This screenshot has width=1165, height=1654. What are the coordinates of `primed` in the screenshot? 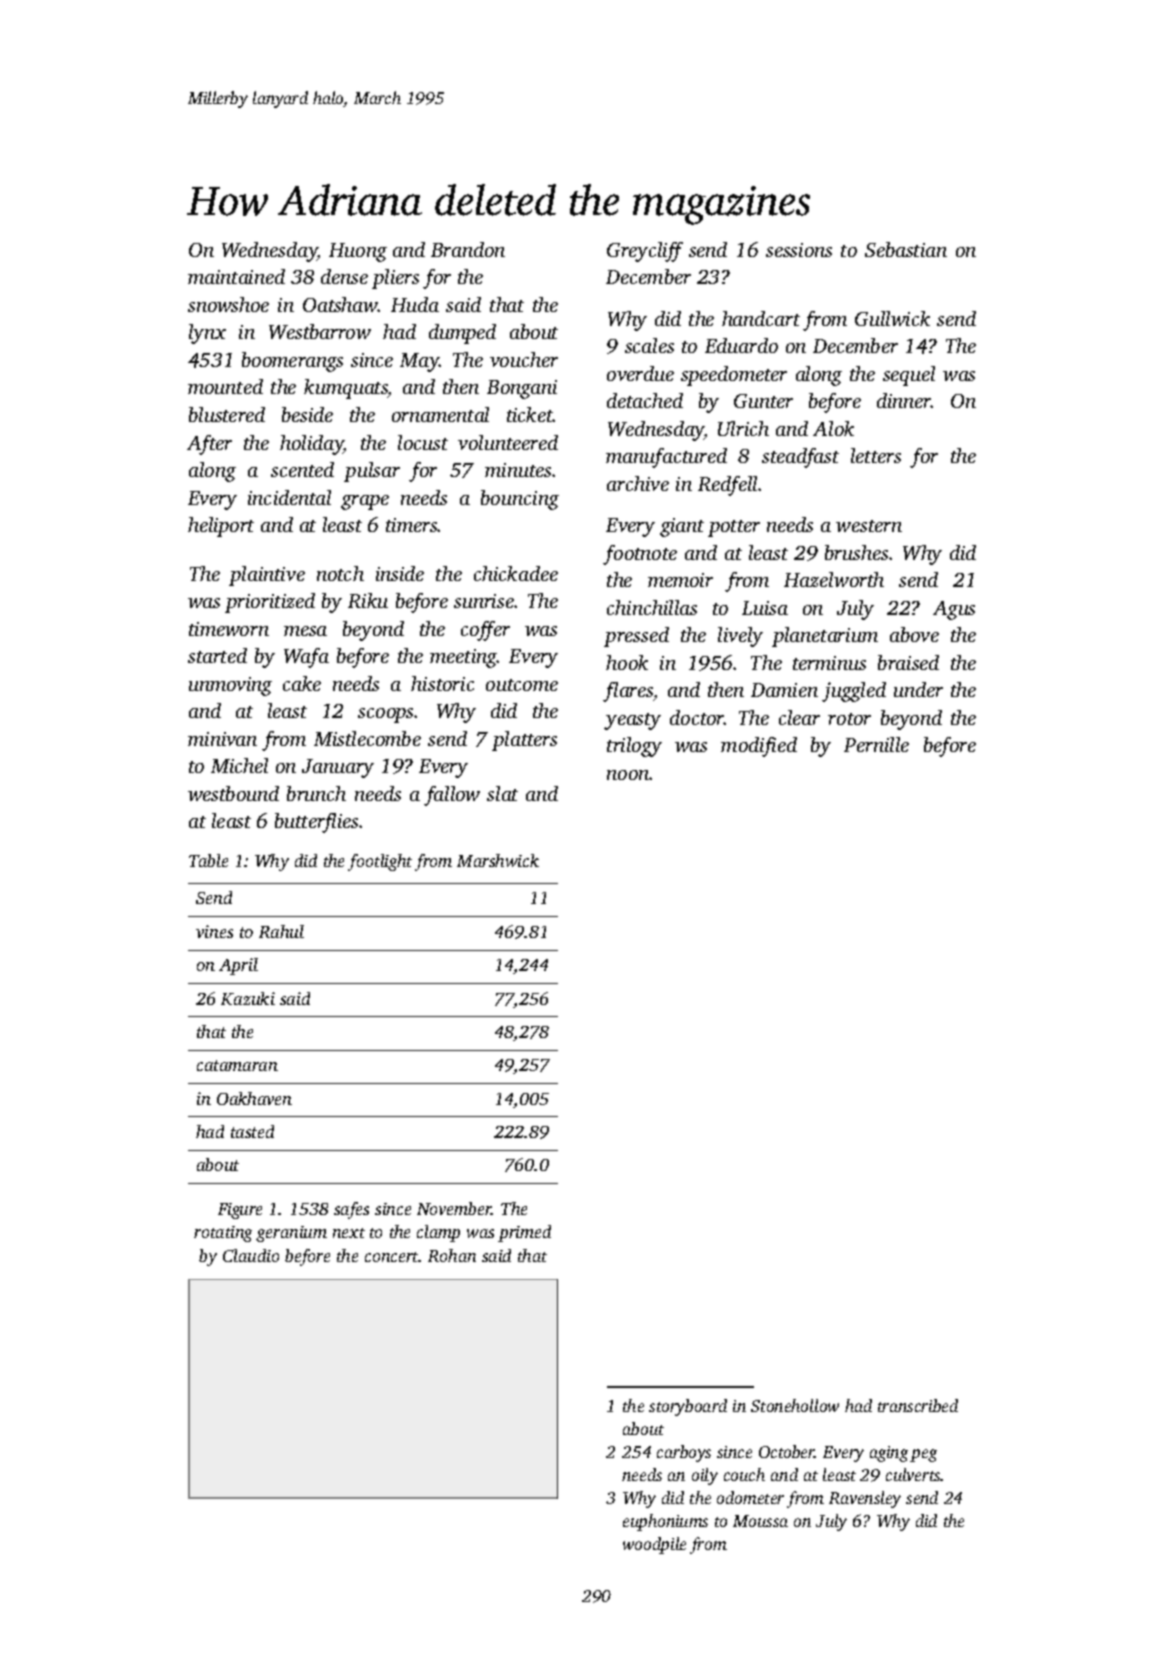 It's located at (524, 1233).
